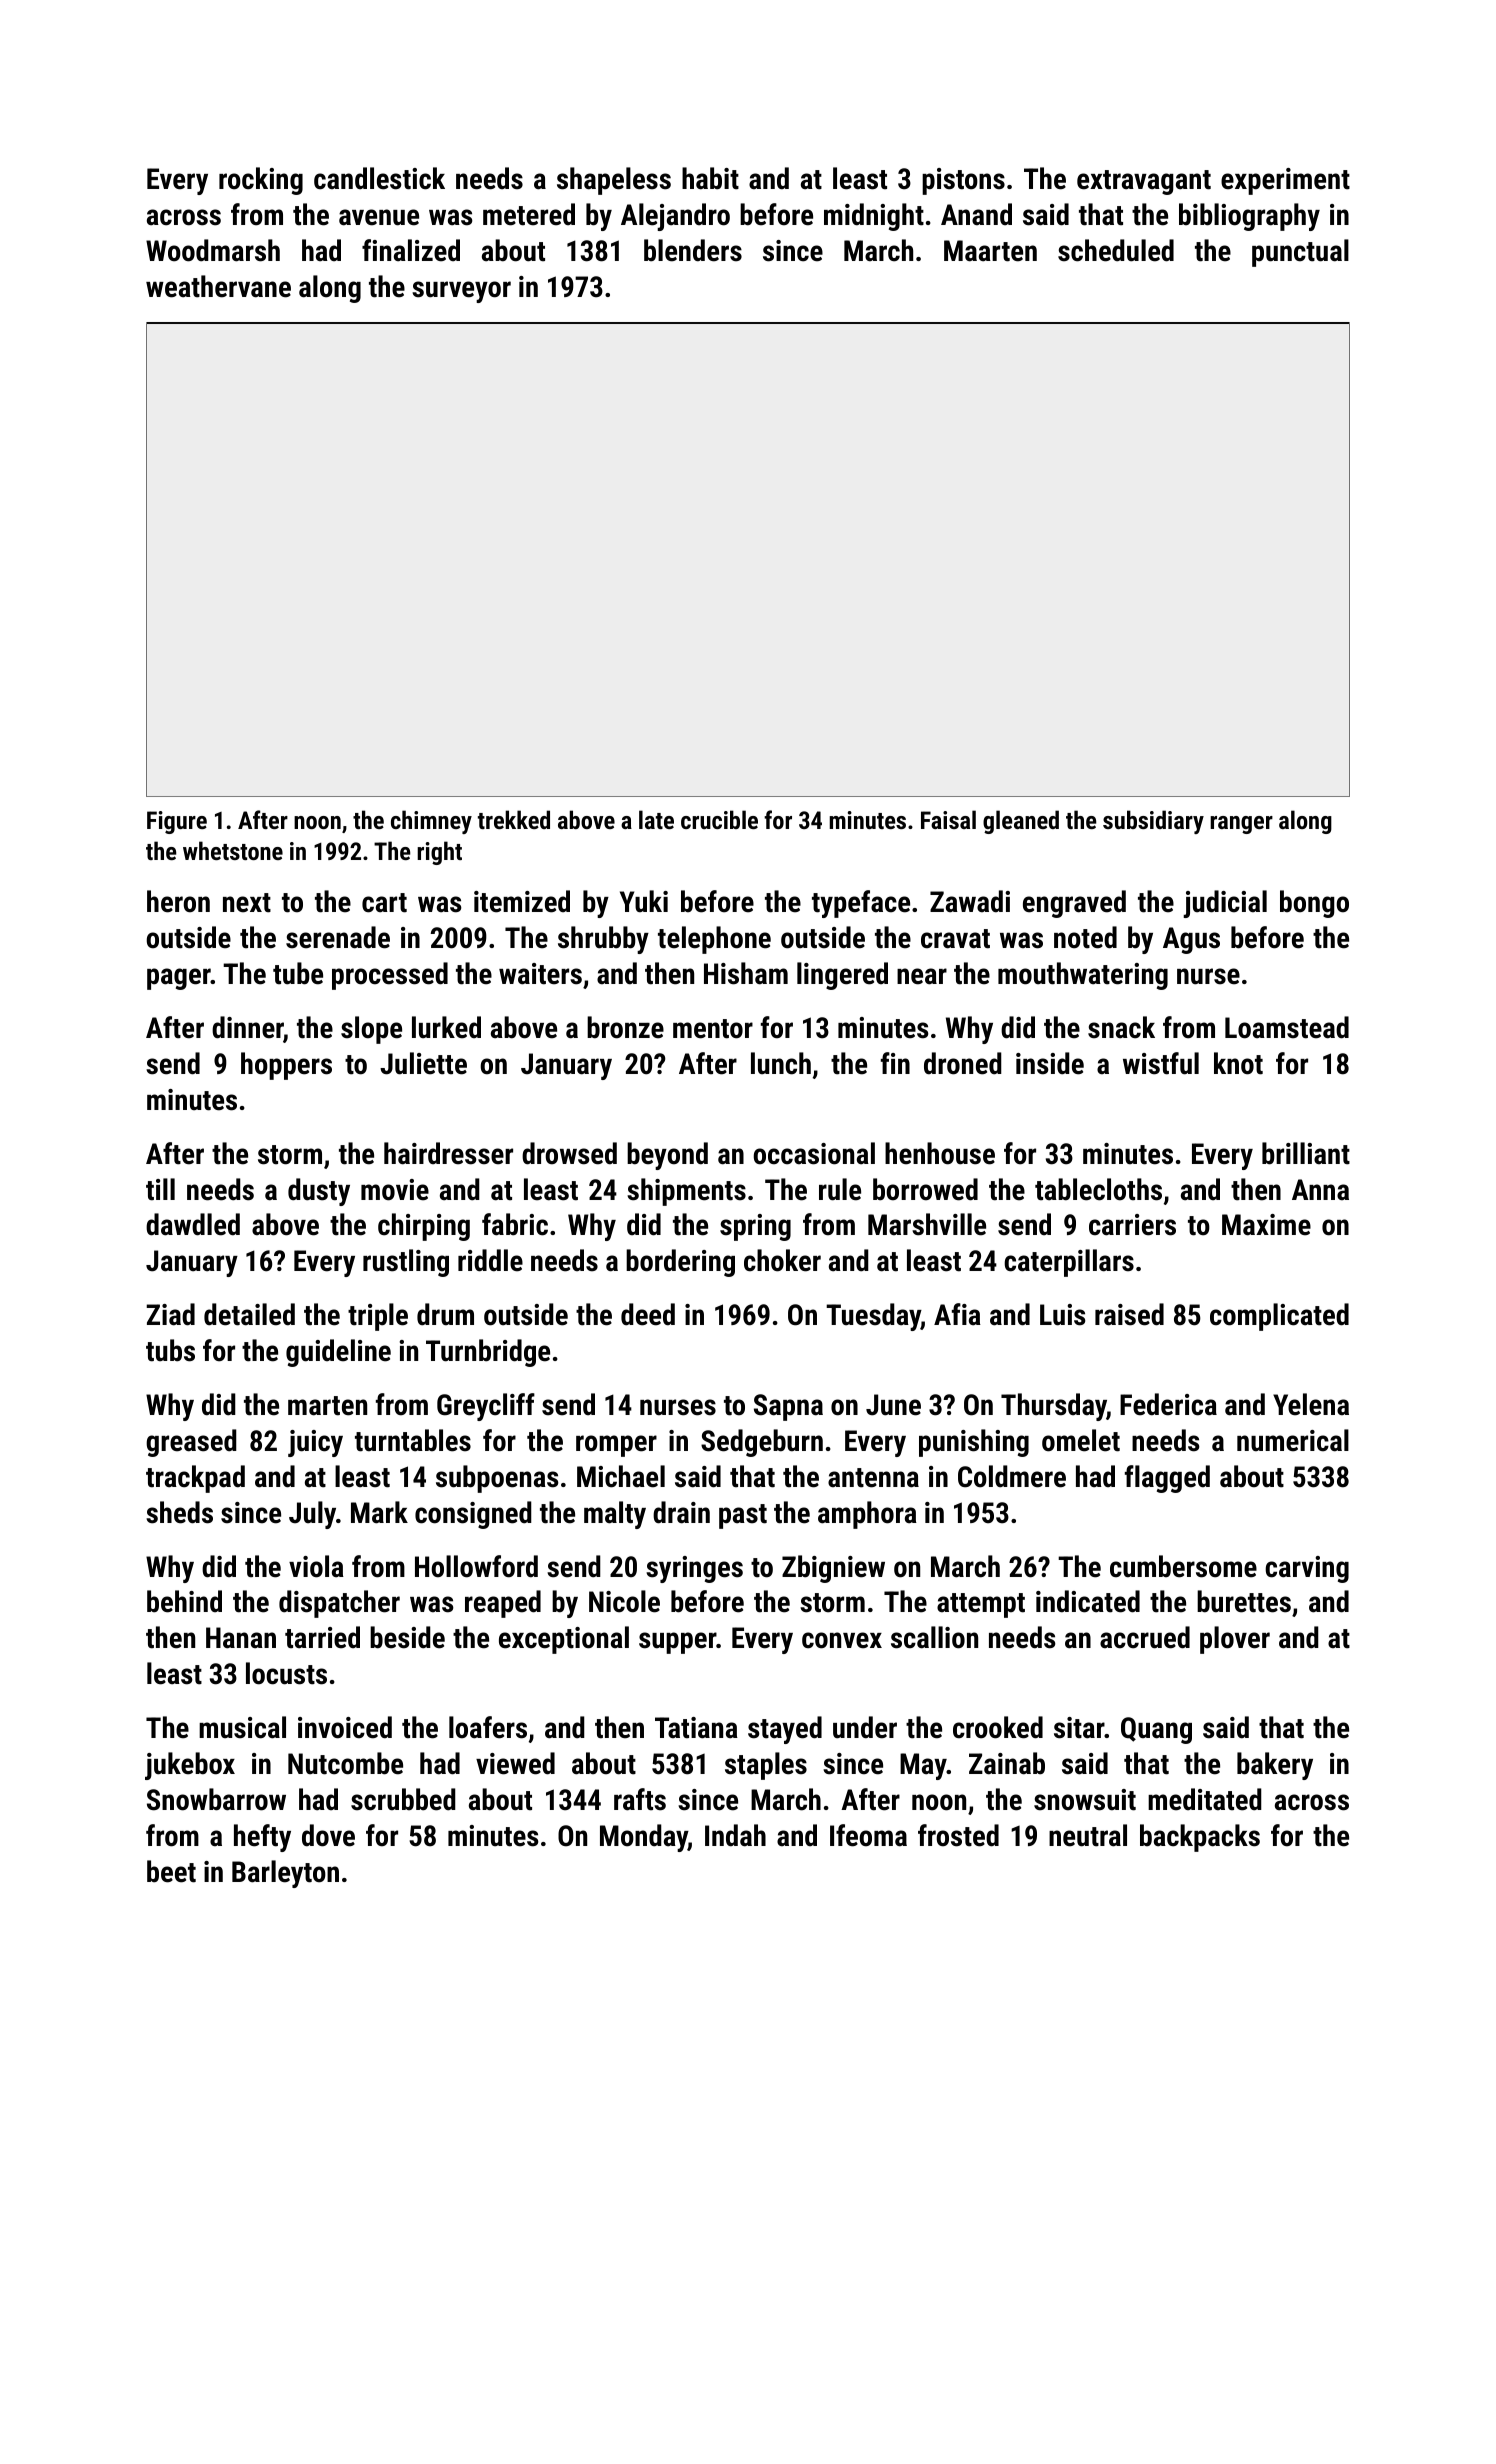 This screenshot has width=1496, height=2464. I want to click on weathervane, so click(218, 286).
